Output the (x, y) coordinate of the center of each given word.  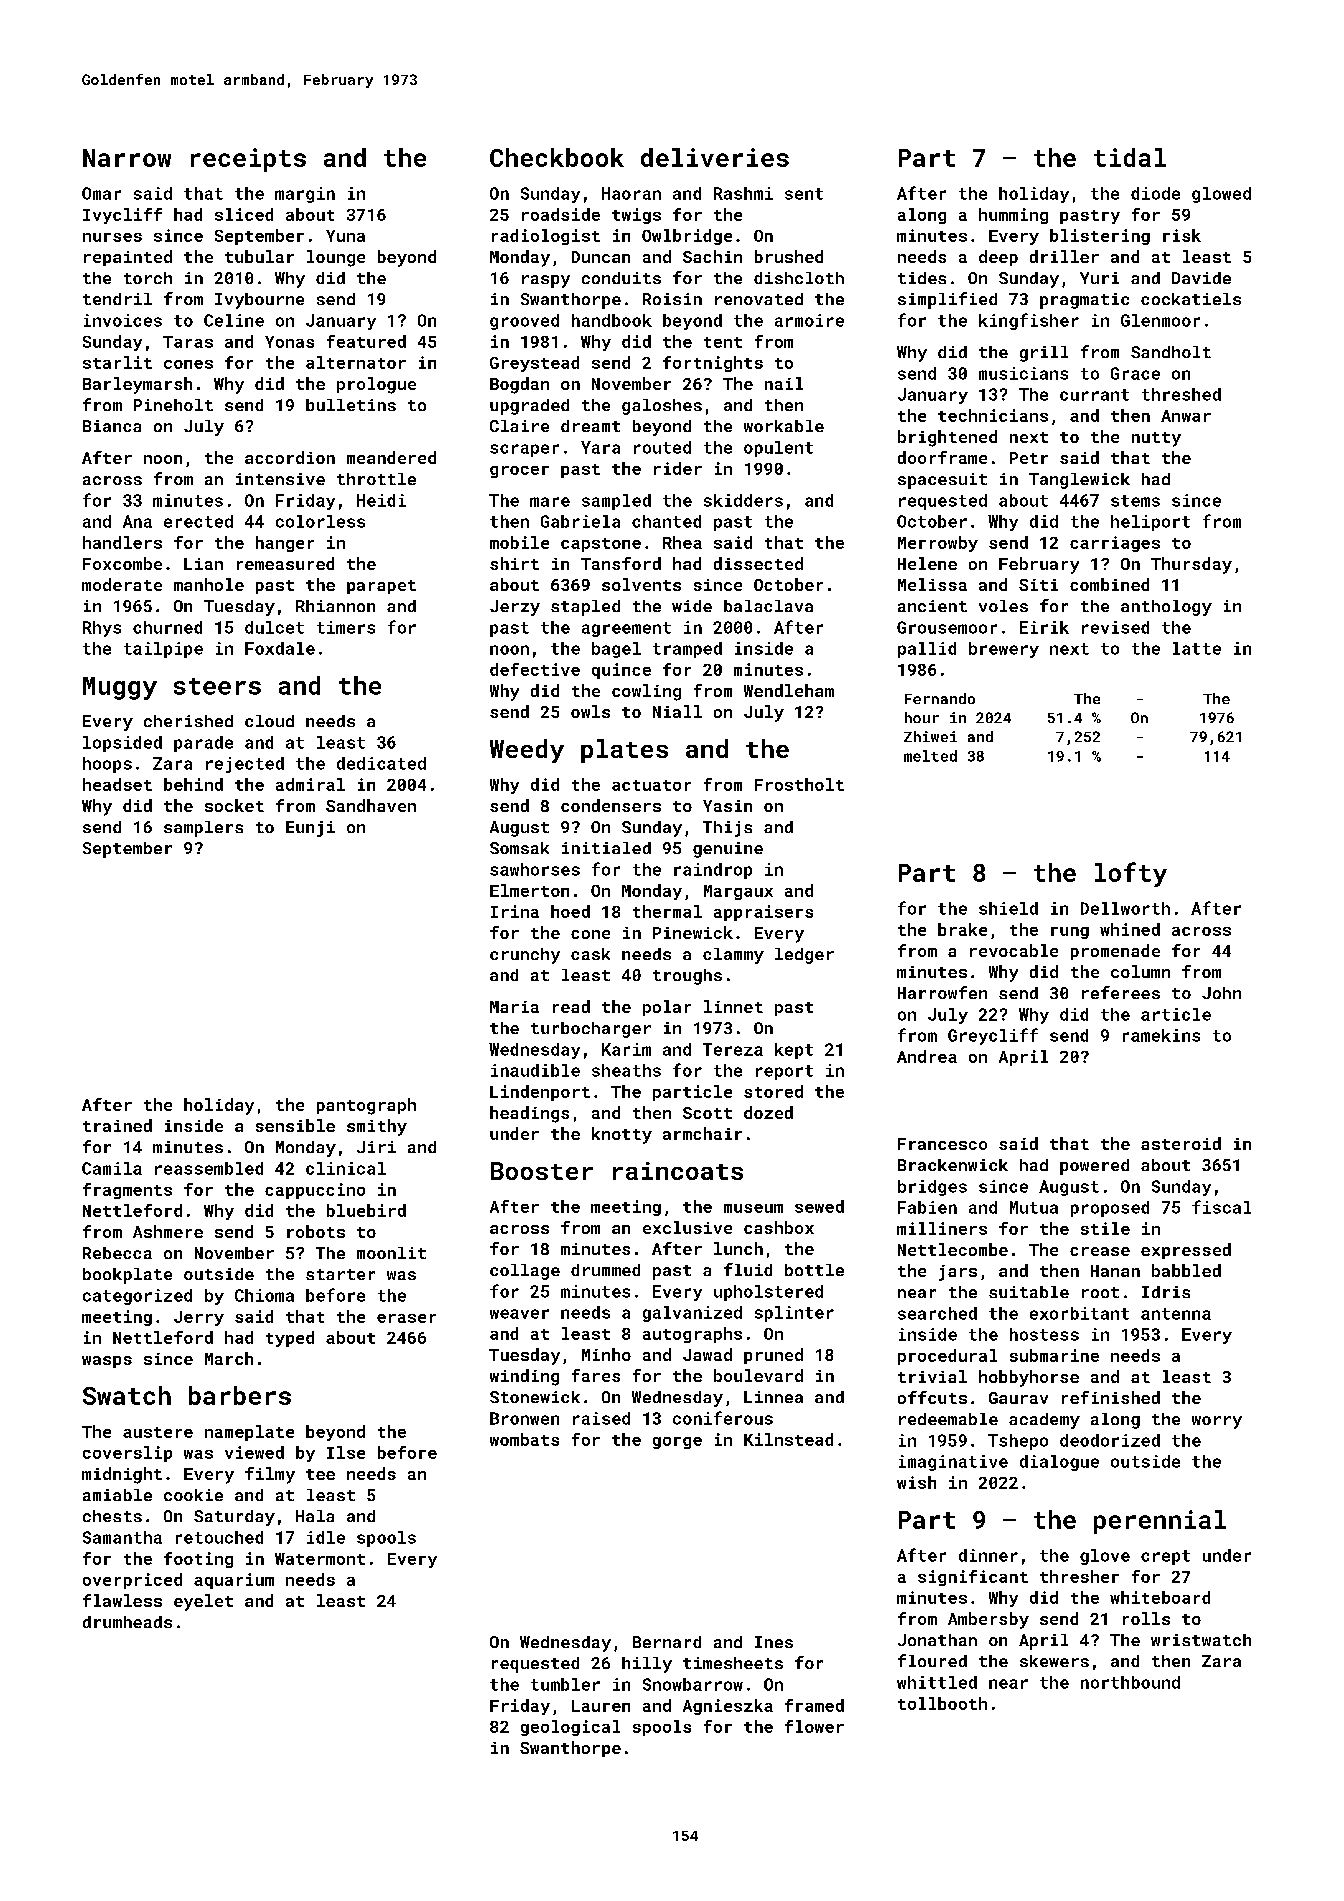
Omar (101, 193)
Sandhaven (371, 805)
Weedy (527, 751)
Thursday (1191, 565)
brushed (789, 256)
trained (117, 1125)
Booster (542, 1171)
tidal (1130, 157)
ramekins (1161, 1035)
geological (570, 1728)
